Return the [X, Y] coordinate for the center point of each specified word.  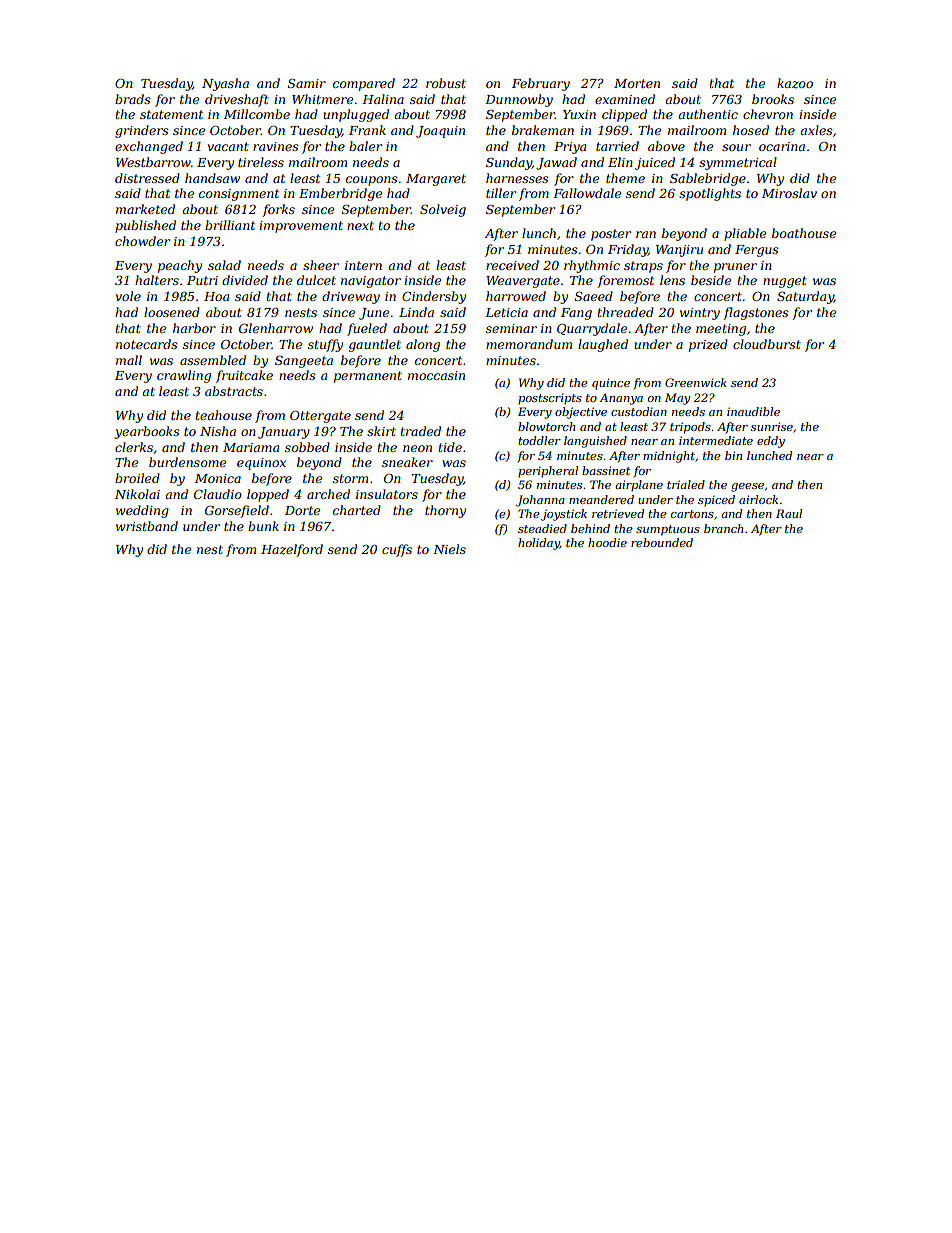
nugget [785, 282]
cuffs [397, 550]
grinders [142, 131]
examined [625, 99]
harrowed [516, 296]
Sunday [509, 163]
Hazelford [292, 550]
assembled [213, 360]
